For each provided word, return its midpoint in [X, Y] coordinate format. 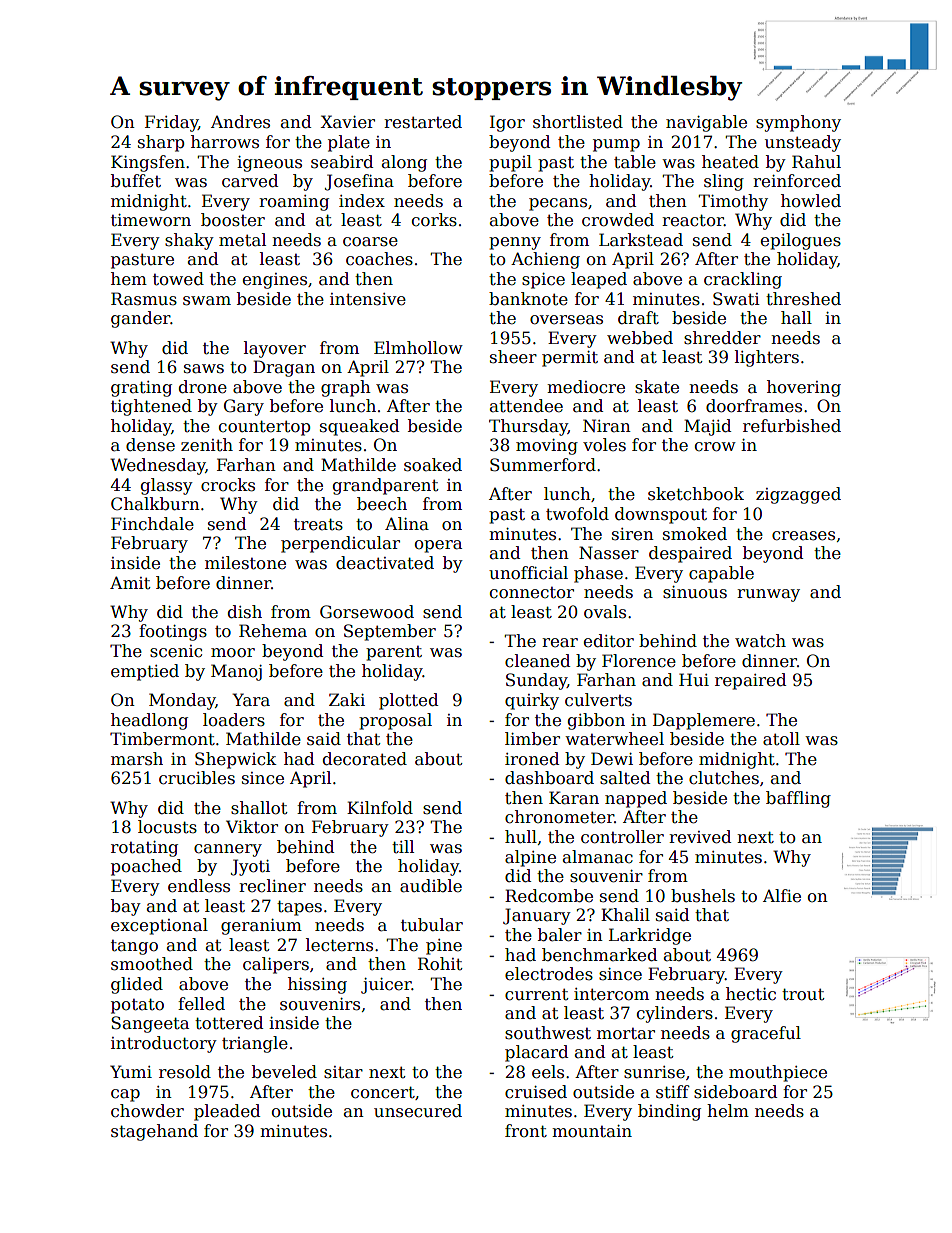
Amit [130, 583]
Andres [240, 122]
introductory [164, 1044]
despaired [690, 554]
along [404, 163]
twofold [577, 514]
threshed [803, 299]
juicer [386, 986]
